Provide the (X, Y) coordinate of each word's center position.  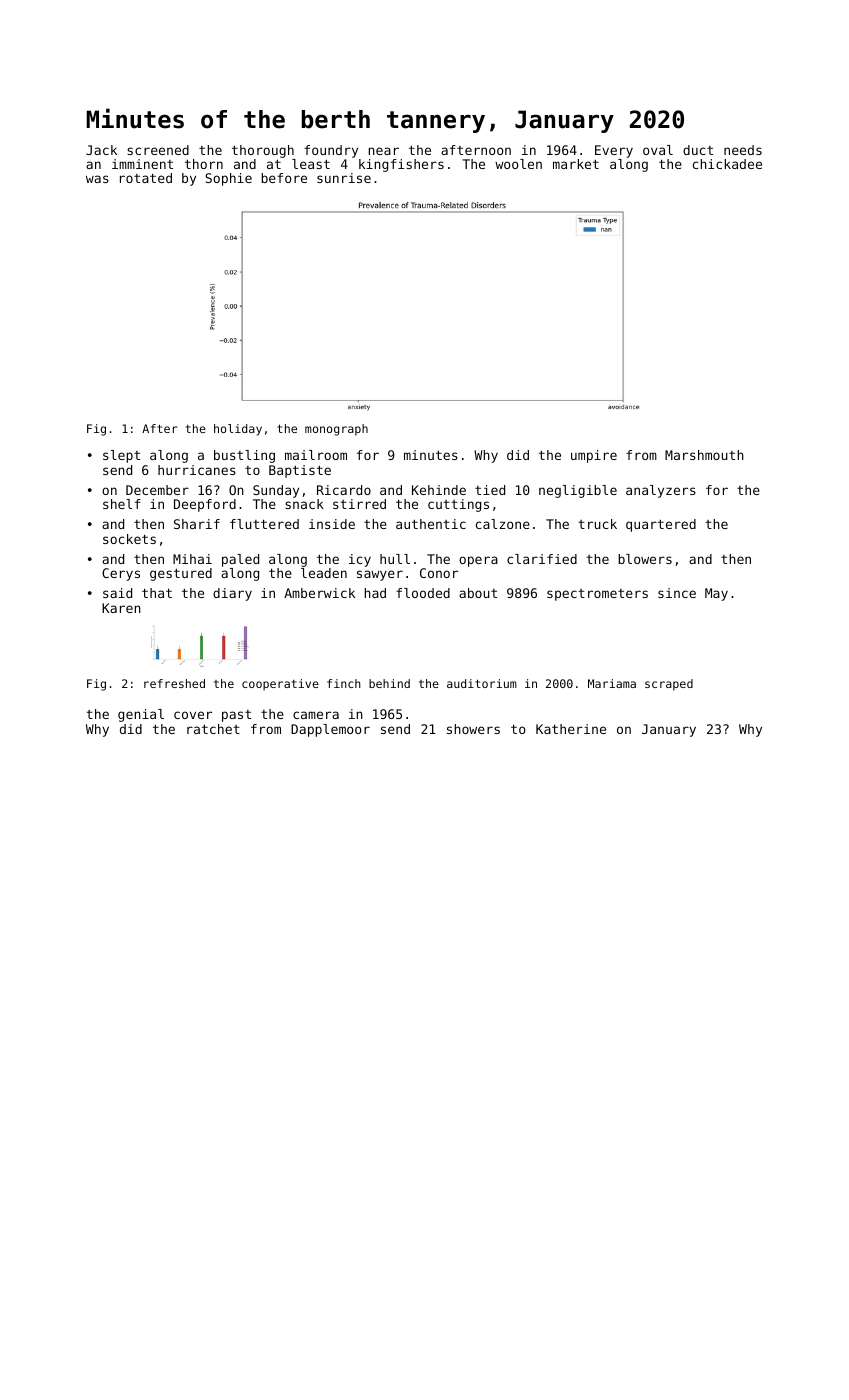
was (97, 179)
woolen (518, 164)
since (677, 593)
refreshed (174, 683)
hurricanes (197, 470)
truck (597, 524)
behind (389, 683)
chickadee (727, 164)
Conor (439, 573)
